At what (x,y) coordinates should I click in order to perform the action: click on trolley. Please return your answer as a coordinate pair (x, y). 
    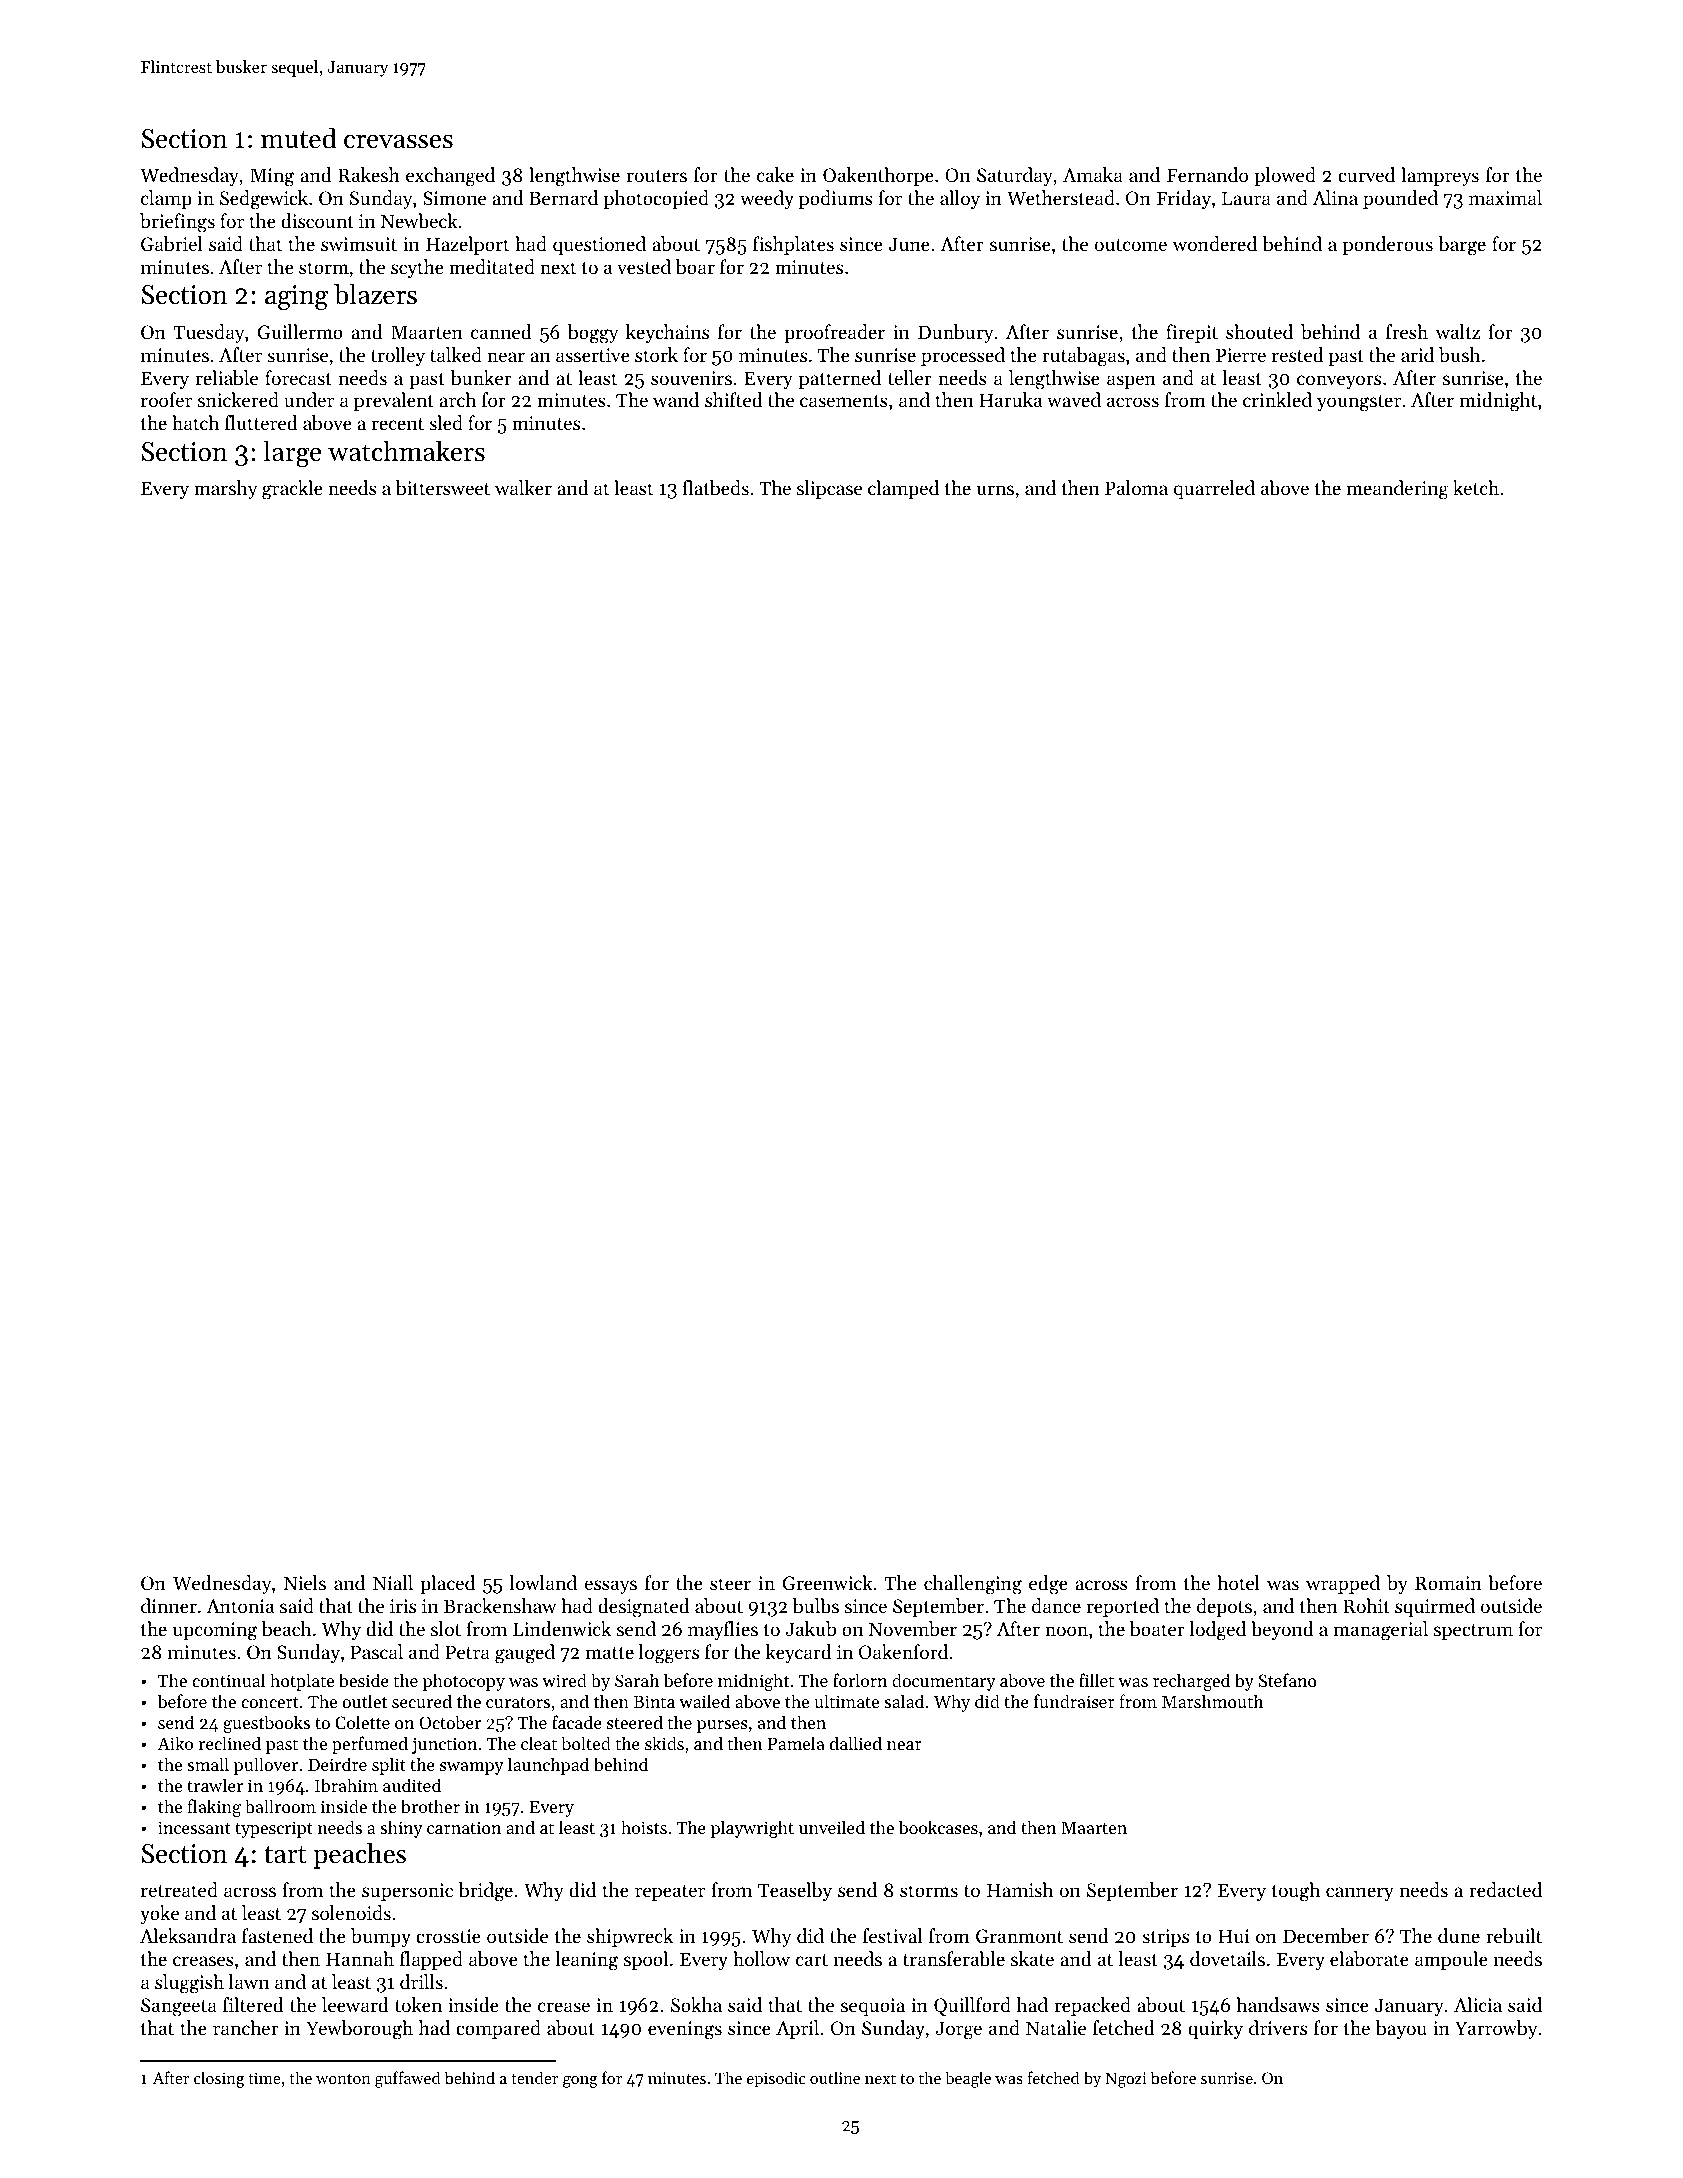
    Looking at the image, I should click on (398, 356).
